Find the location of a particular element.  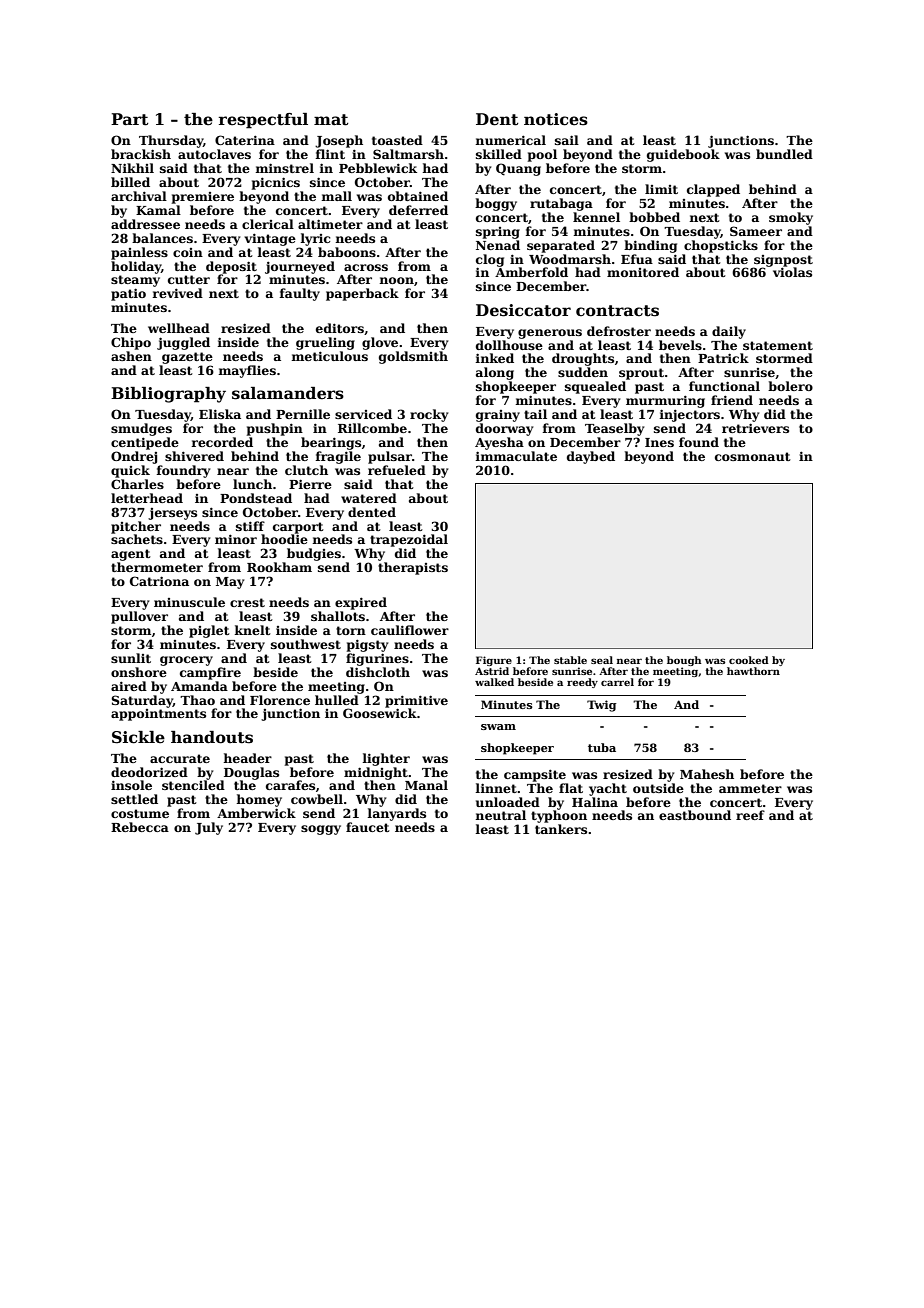

notices is located at coordinates (556, 119).
